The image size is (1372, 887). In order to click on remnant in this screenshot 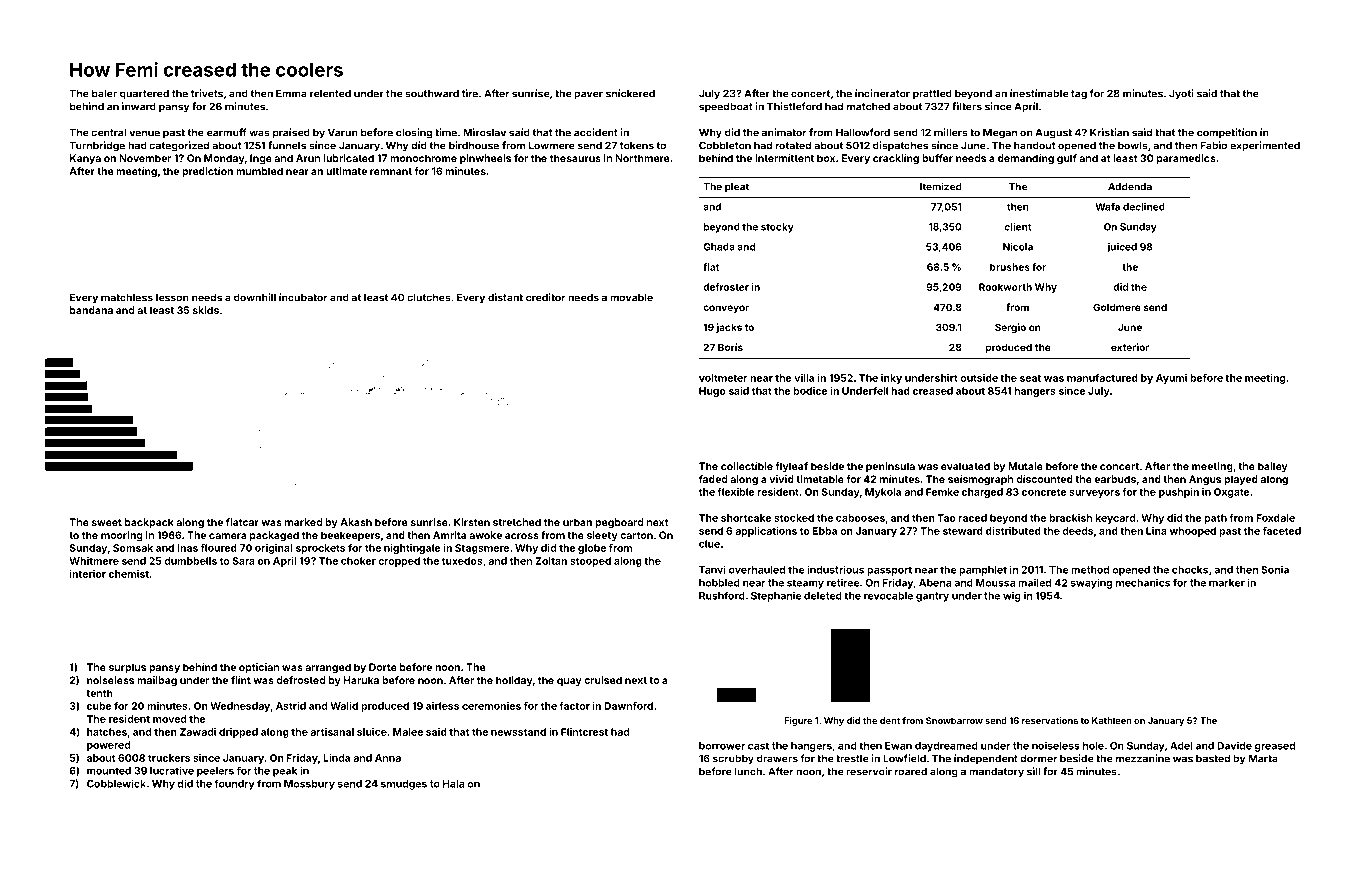, I will do `click(391, 171)`.
